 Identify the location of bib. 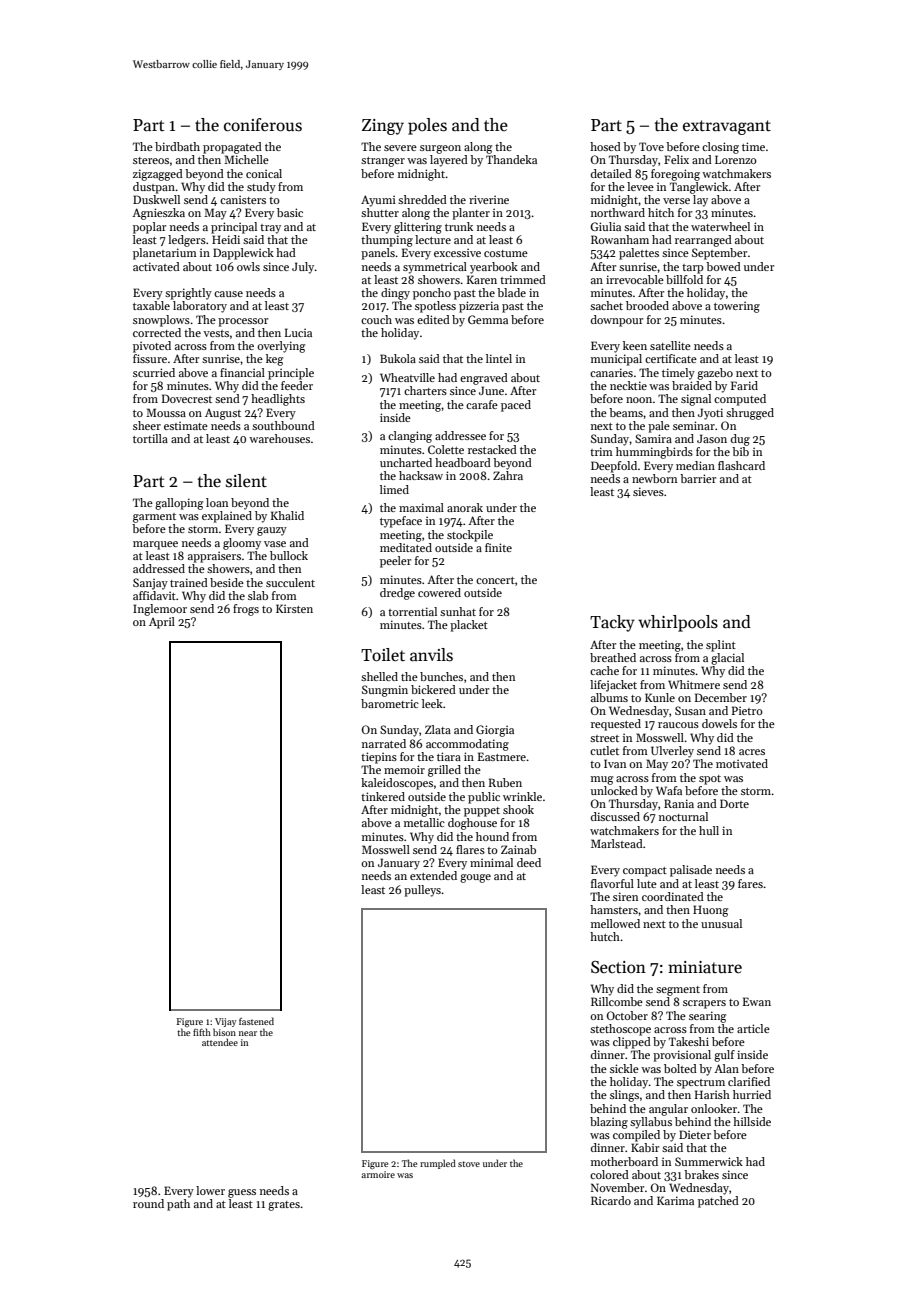
(740, 451).
